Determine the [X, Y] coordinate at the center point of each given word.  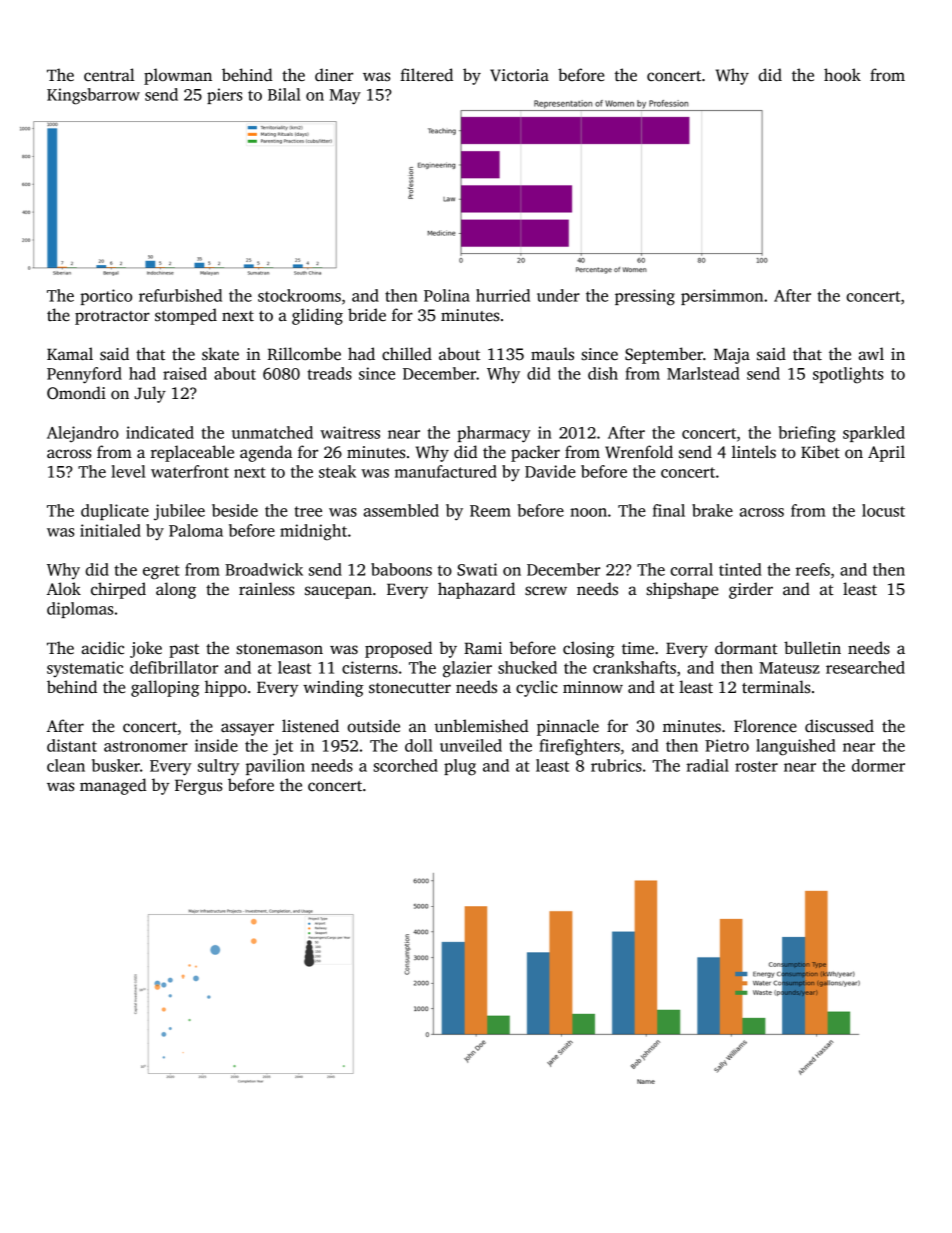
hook [842, 74]
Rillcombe [304, 354]
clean [66, 765]
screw [546, 590]
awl [871, 353]
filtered [426, 74]
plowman [178, 76]
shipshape [682, 590]
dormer [878, 765]
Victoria [519, 75]
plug [460, 767]
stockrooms [299, 295]
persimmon [722, 297]
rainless [266, 589]
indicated [160, 432]
